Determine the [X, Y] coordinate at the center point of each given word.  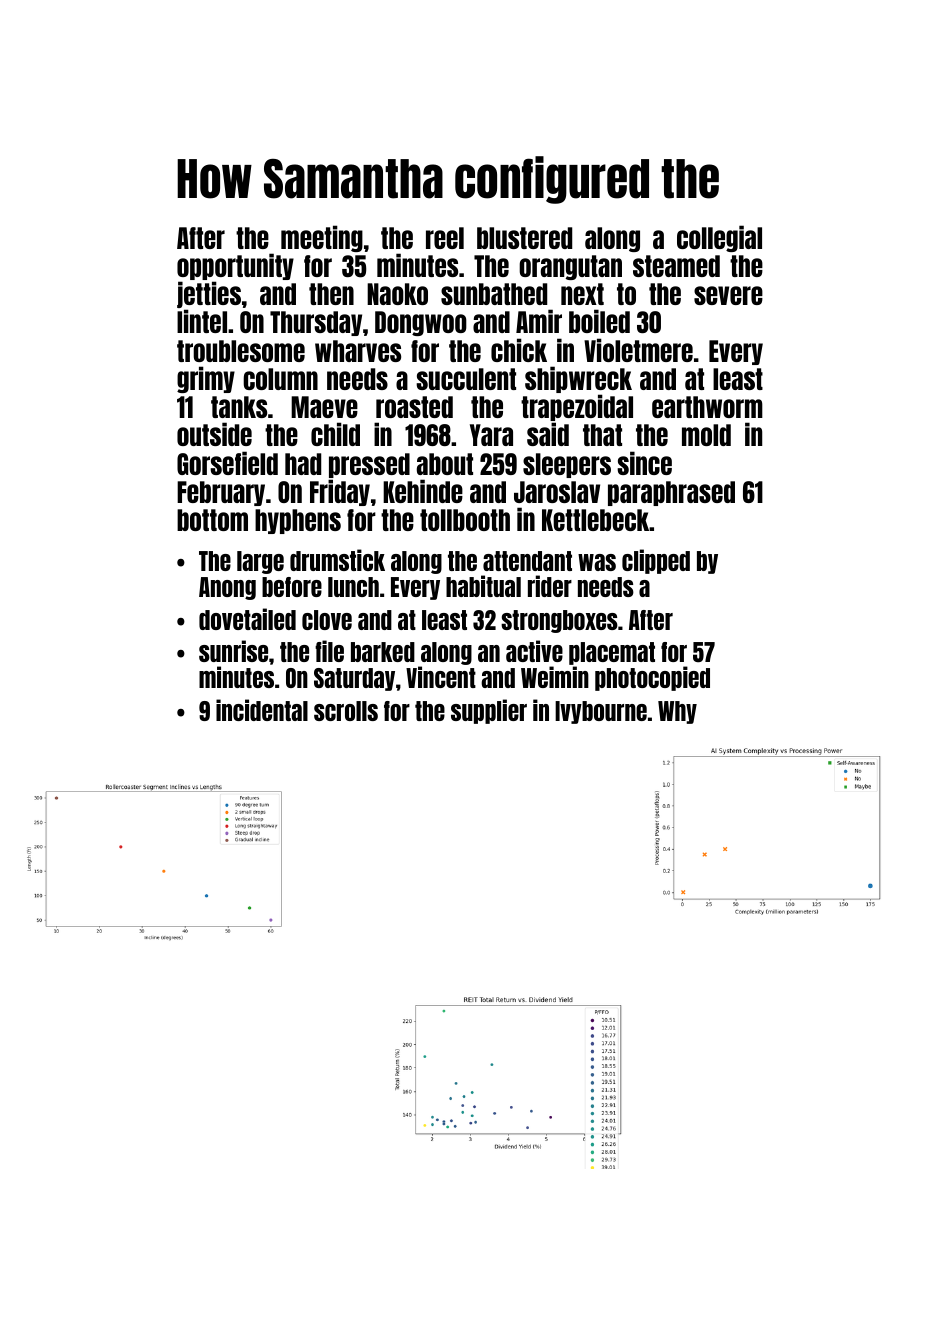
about [445, 464]
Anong [227, 588]
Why [677, 712]
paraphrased [671, 493]
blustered [524, 238]
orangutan [570, 267]
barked [383, 652]
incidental [262, 710]
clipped [656, 561]
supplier [489, 711]
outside [214, 434]
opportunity [235, 266]
